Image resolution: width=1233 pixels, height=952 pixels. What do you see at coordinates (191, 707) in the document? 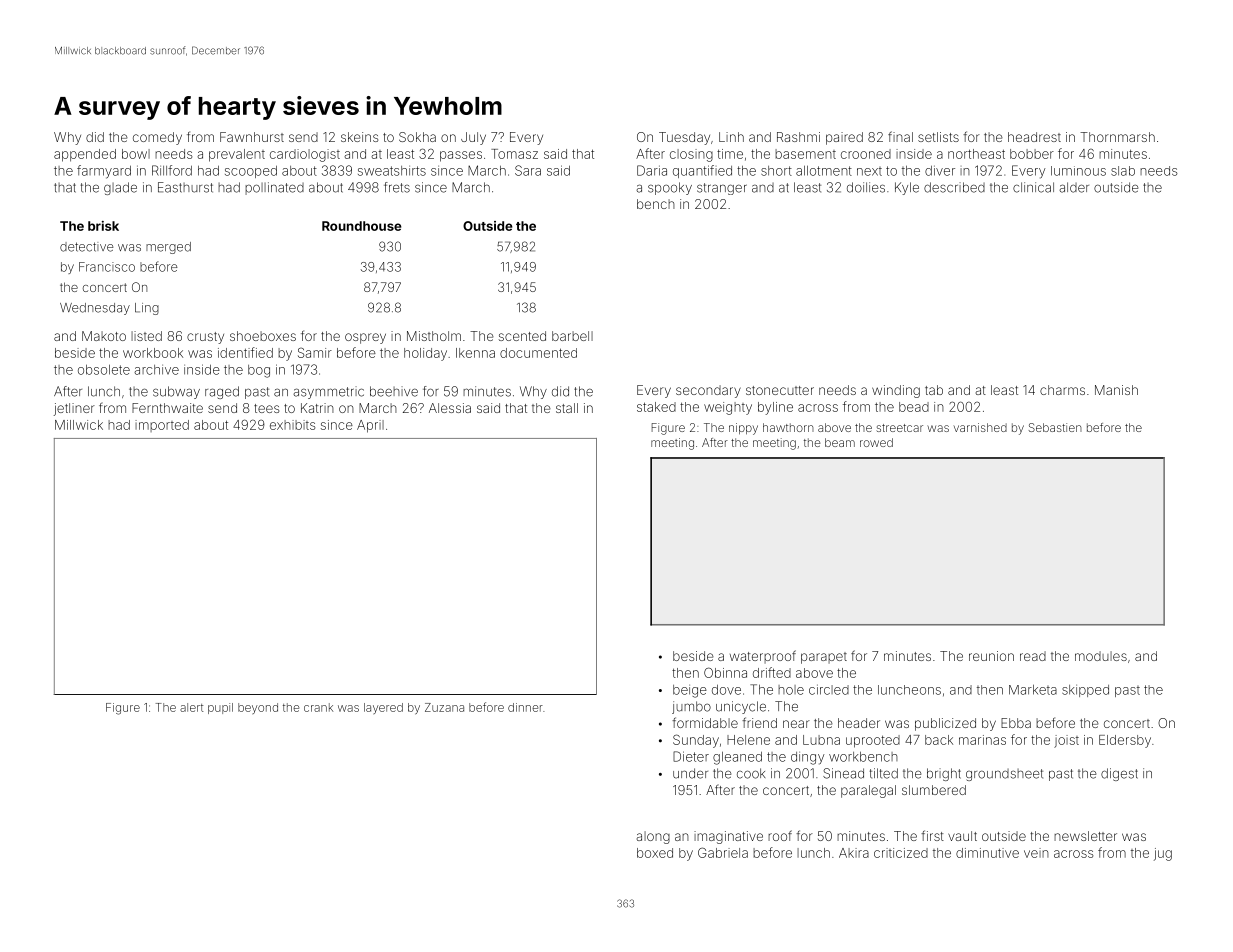
I see `alert` at bounding box center [191, 707].
